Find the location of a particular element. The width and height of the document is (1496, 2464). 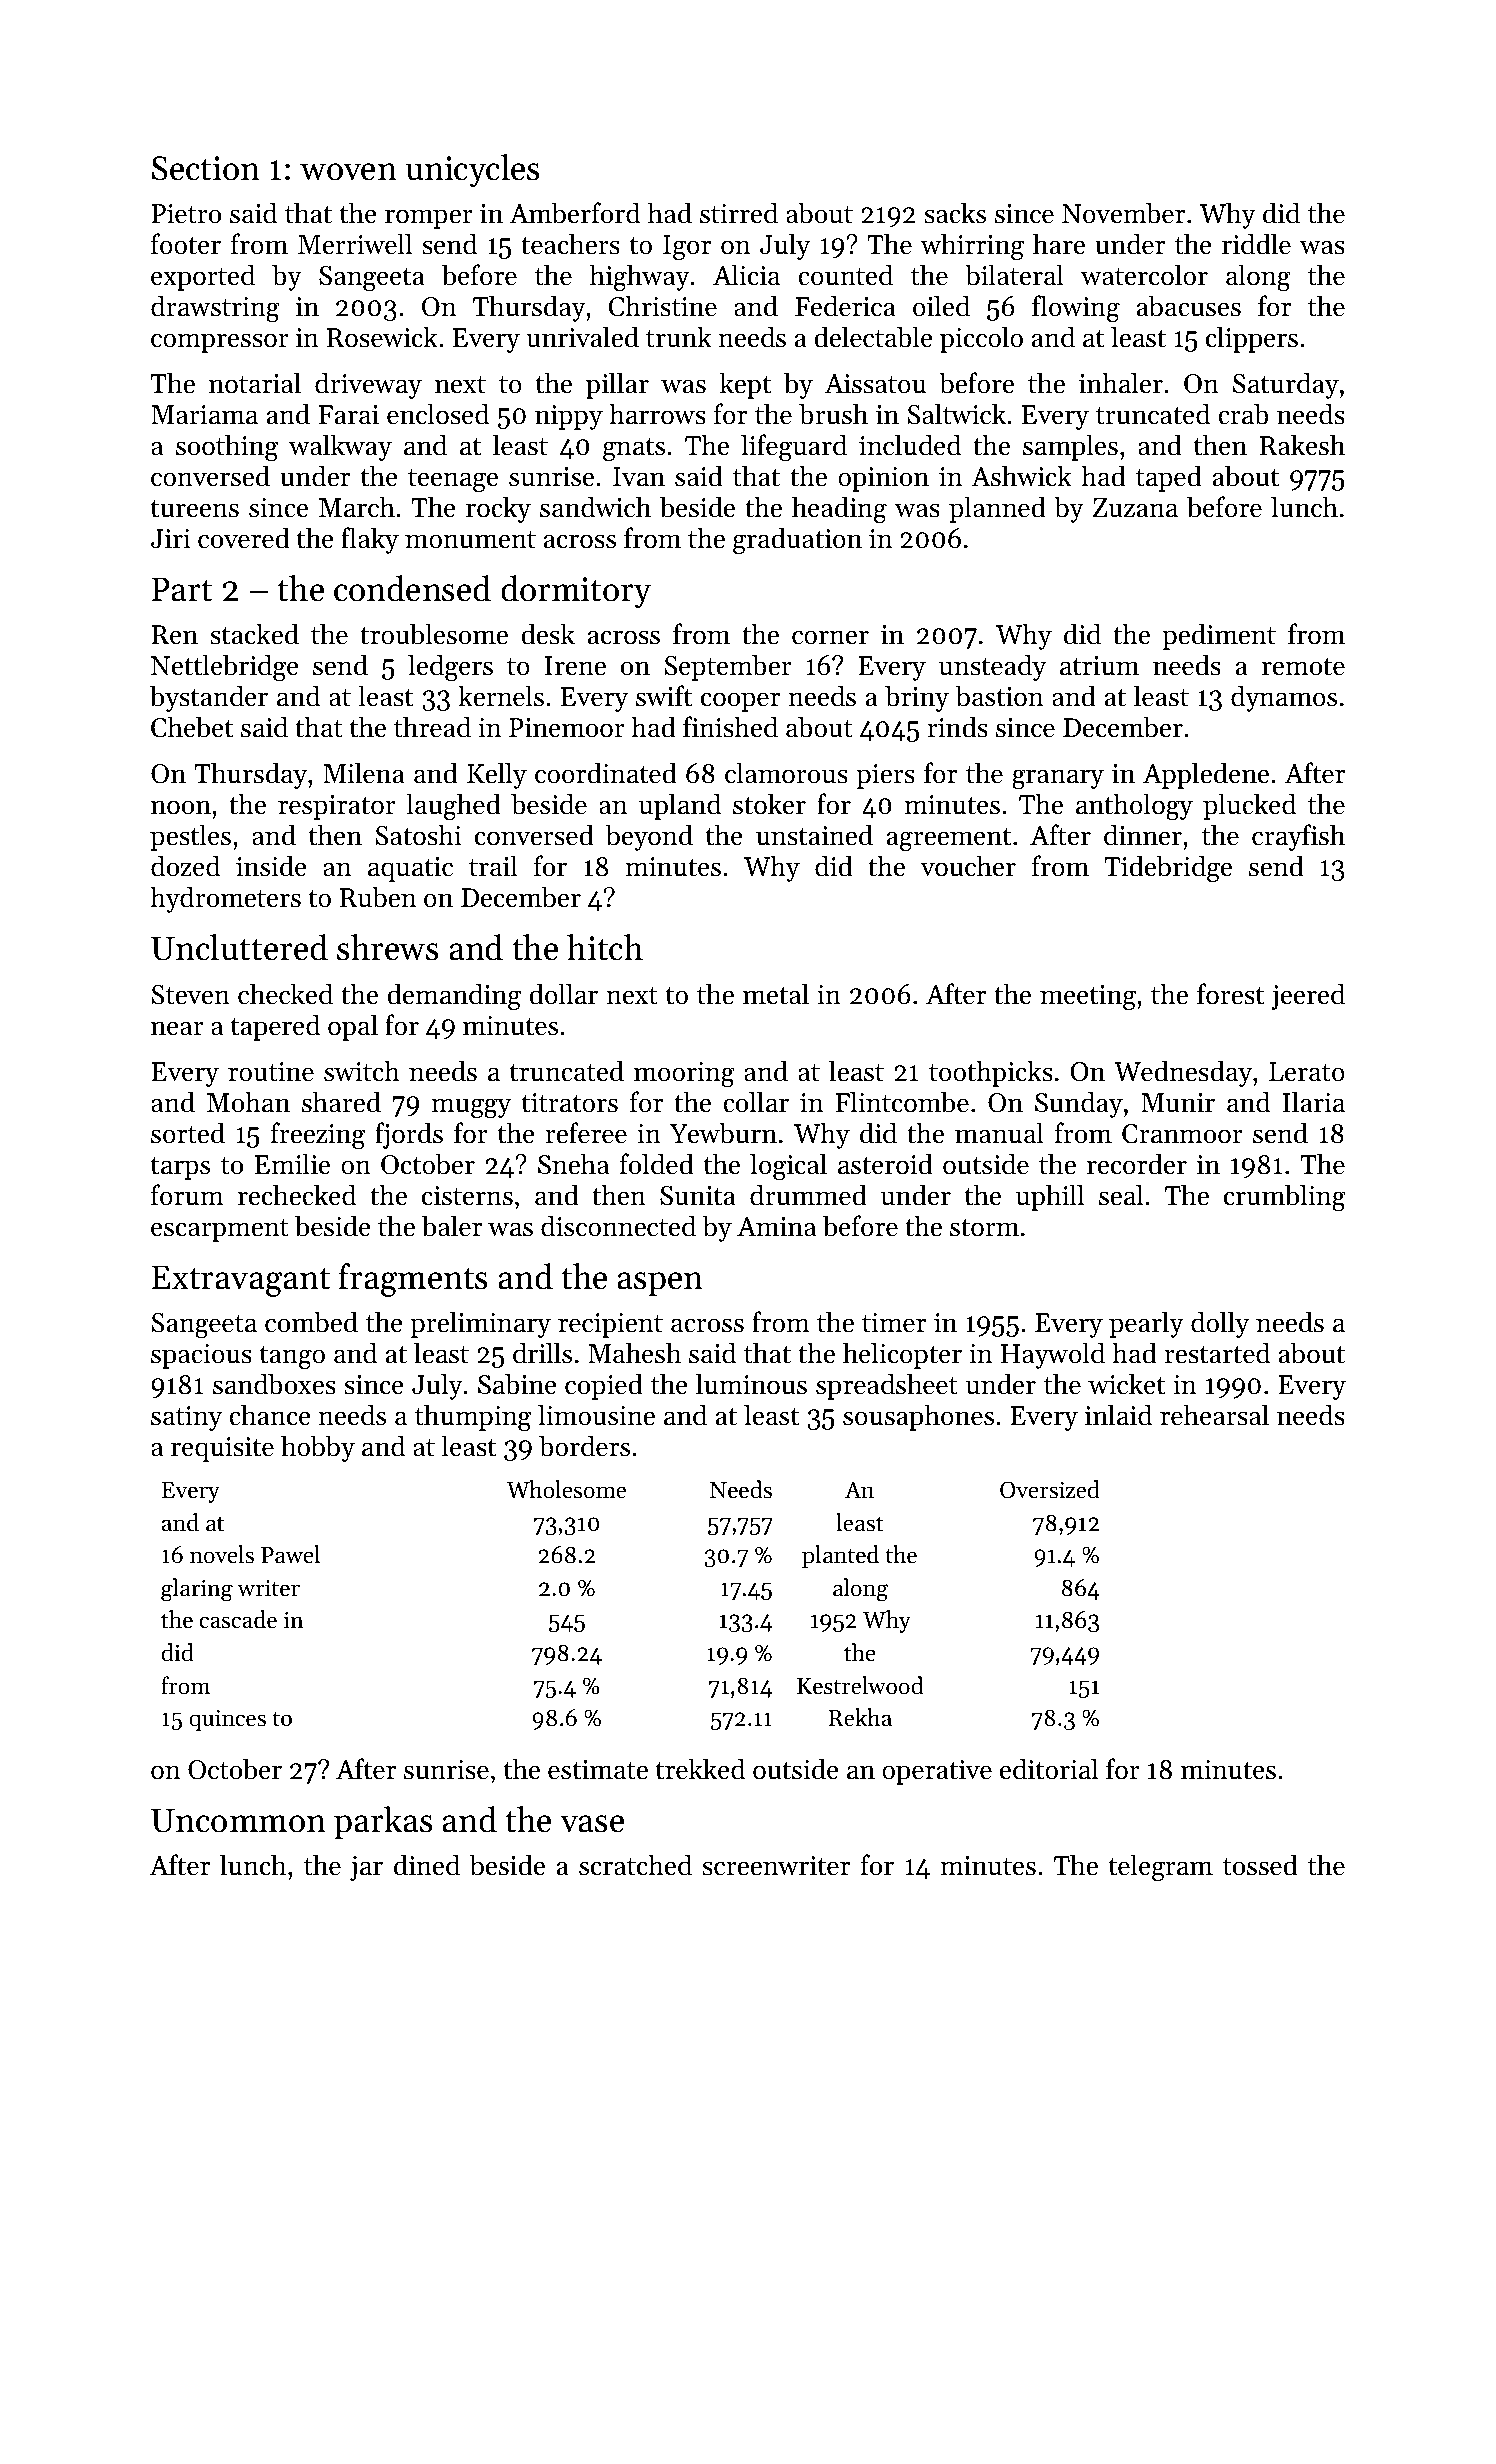

scratched is located at coordinates (635, 1865).
